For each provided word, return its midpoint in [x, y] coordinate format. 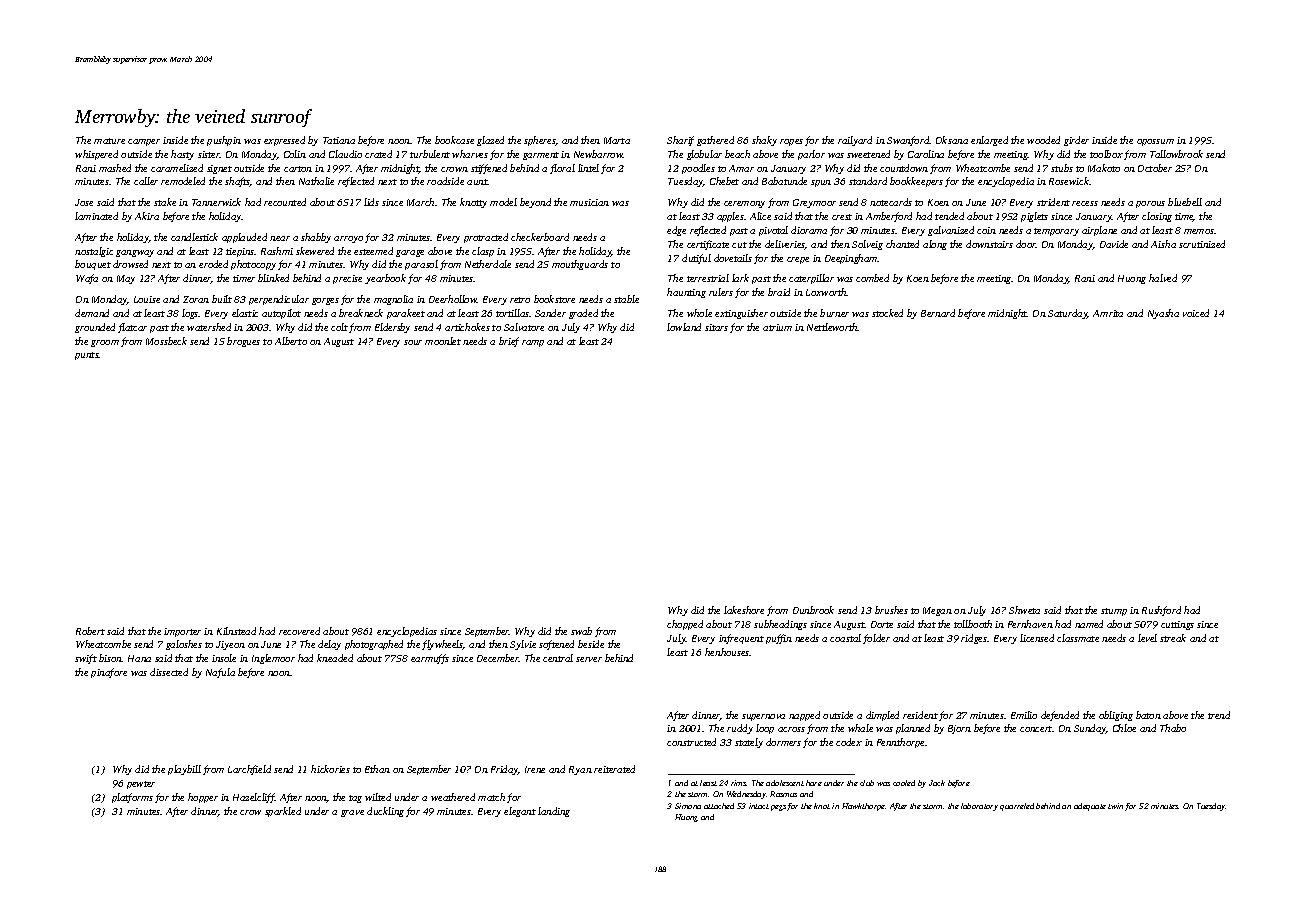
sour [413, 342]
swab [581, 631]
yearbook [385, 279]
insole [224, 658]
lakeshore [744, 610]
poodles [698, 169]
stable [626, 299]
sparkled [283, 812]
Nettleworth [832, 327]
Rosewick [1069, 181]
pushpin [224, 141]
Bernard [938, 313]
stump [1114, 612]
